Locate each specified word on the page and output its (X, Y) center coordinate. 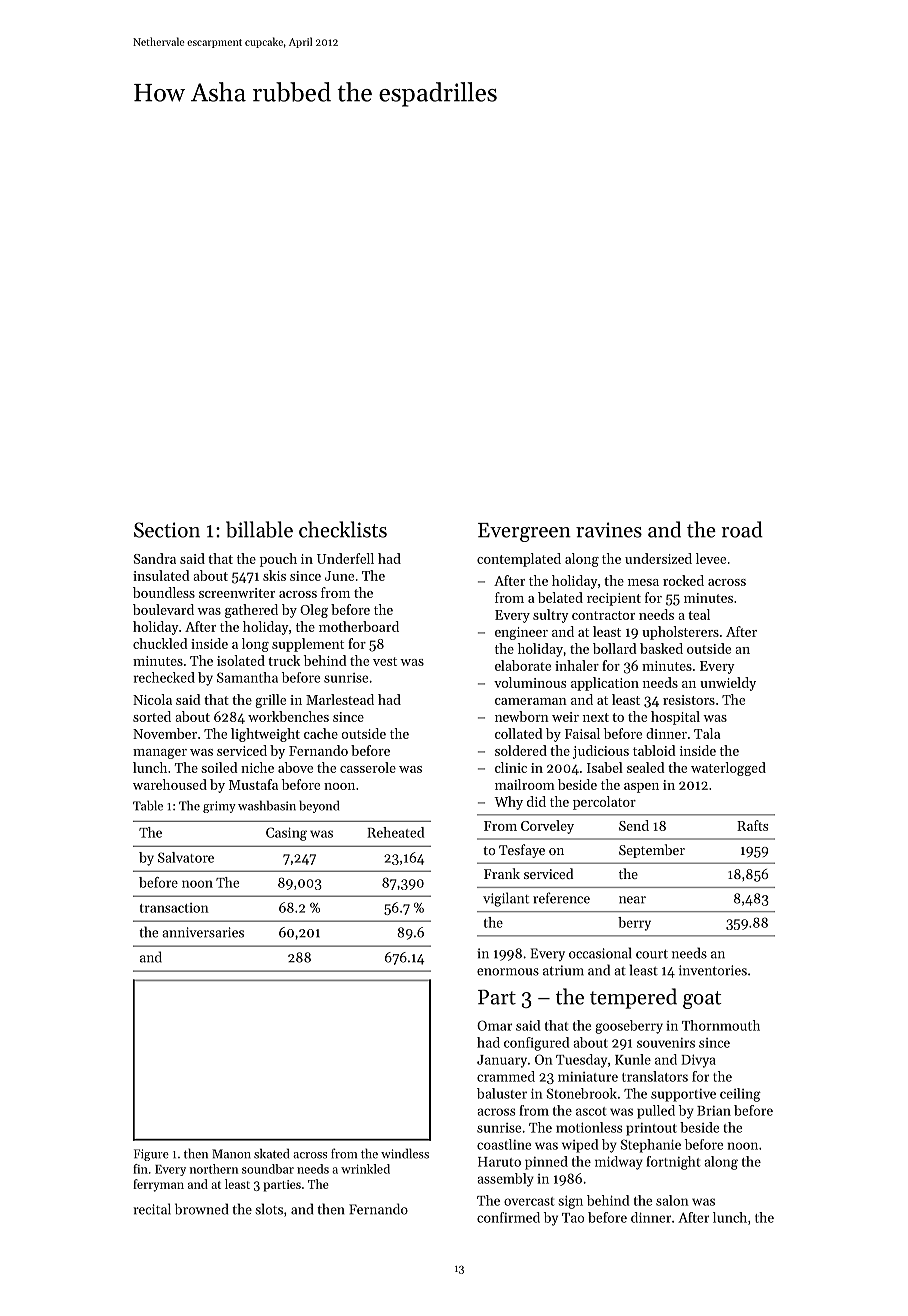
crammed (506, 1076)
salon (672, 1200)
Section (167, 530)
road (742, 529)
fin (140, 1169)
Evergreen (524, 532)
